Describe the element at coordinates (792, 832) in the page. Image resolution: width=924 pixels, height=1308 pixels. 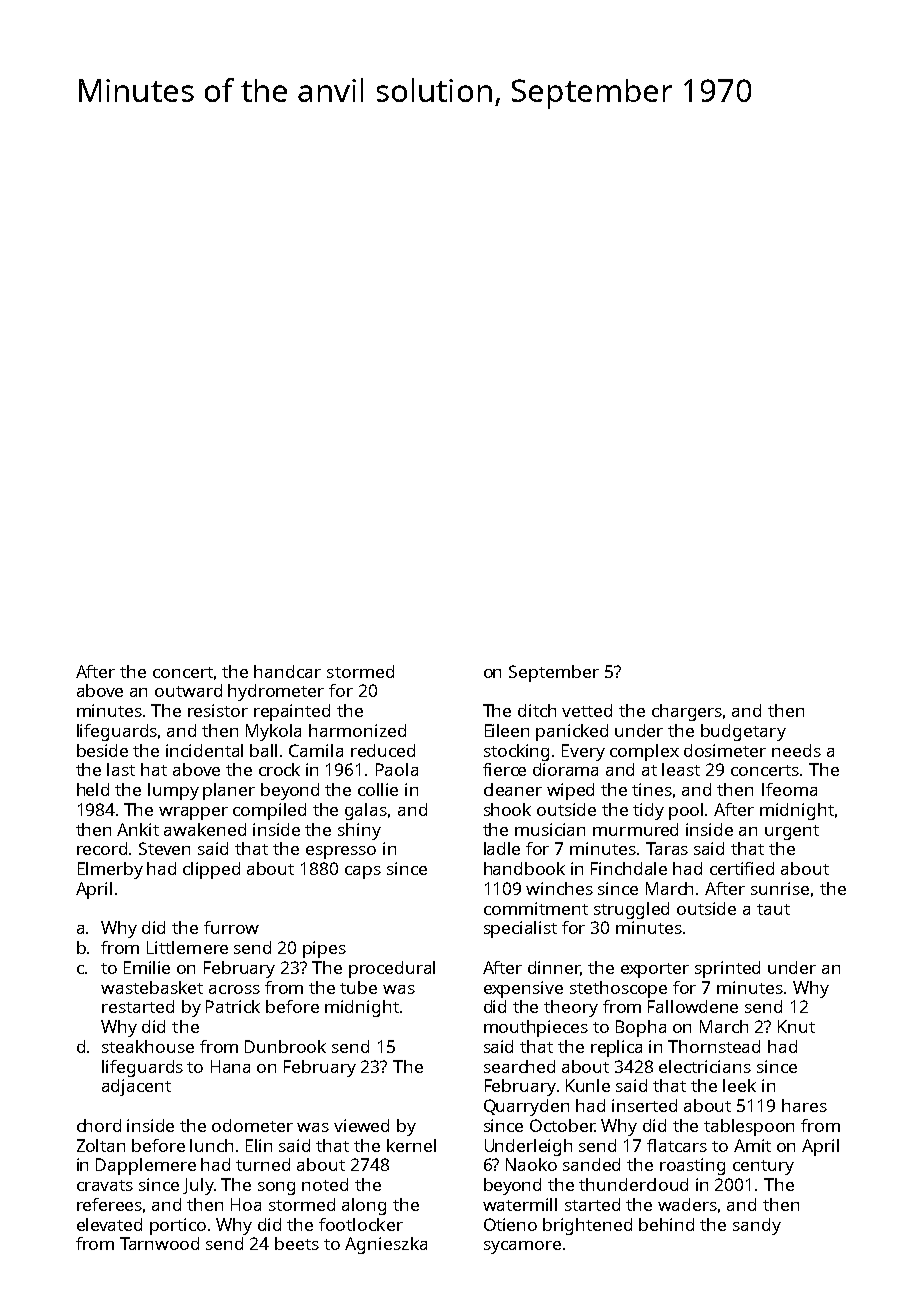
I see `urgent` at that location.
